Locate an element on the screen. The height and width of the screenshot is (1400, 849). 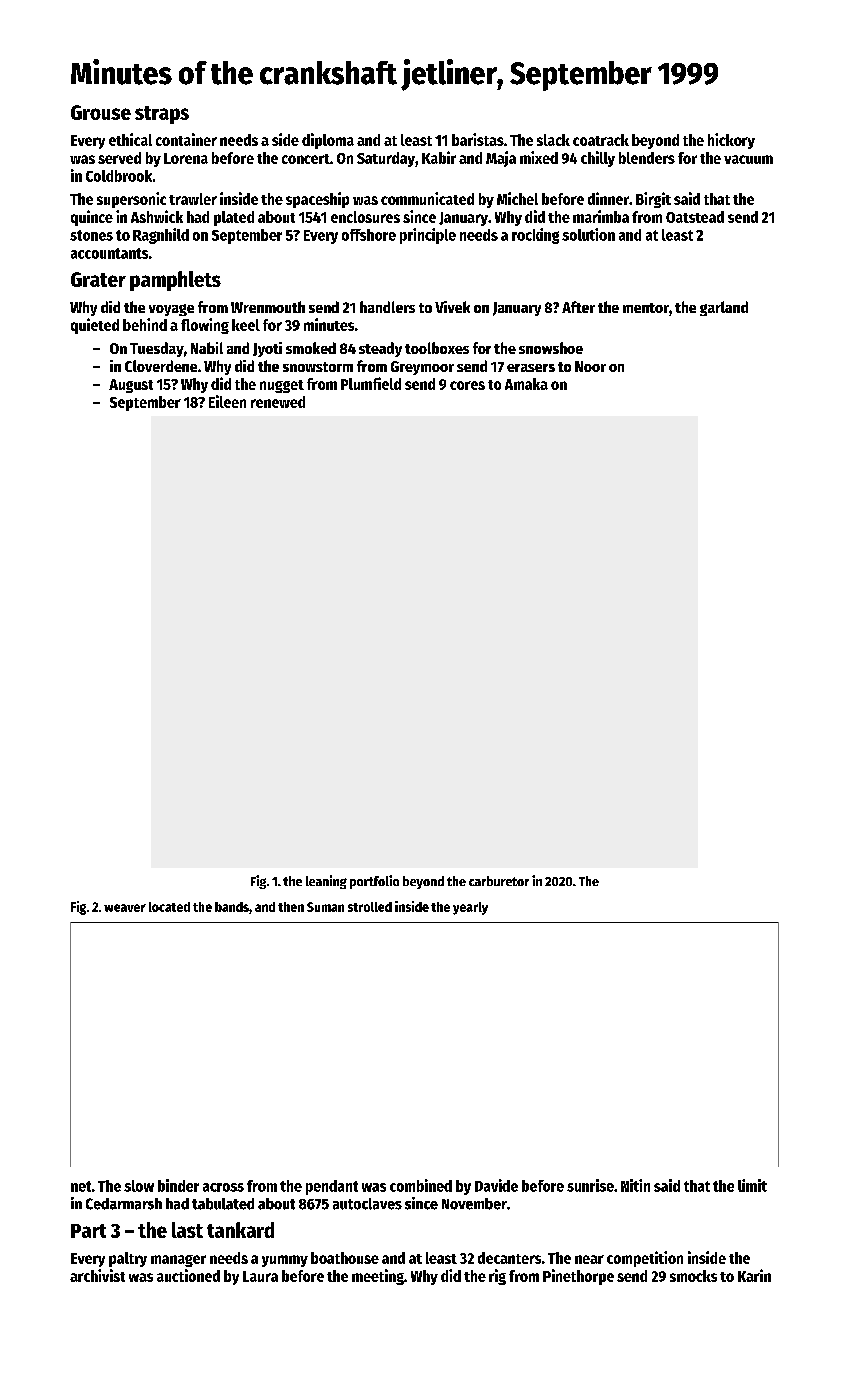
Grouse is located at coordinates (101, 112).
